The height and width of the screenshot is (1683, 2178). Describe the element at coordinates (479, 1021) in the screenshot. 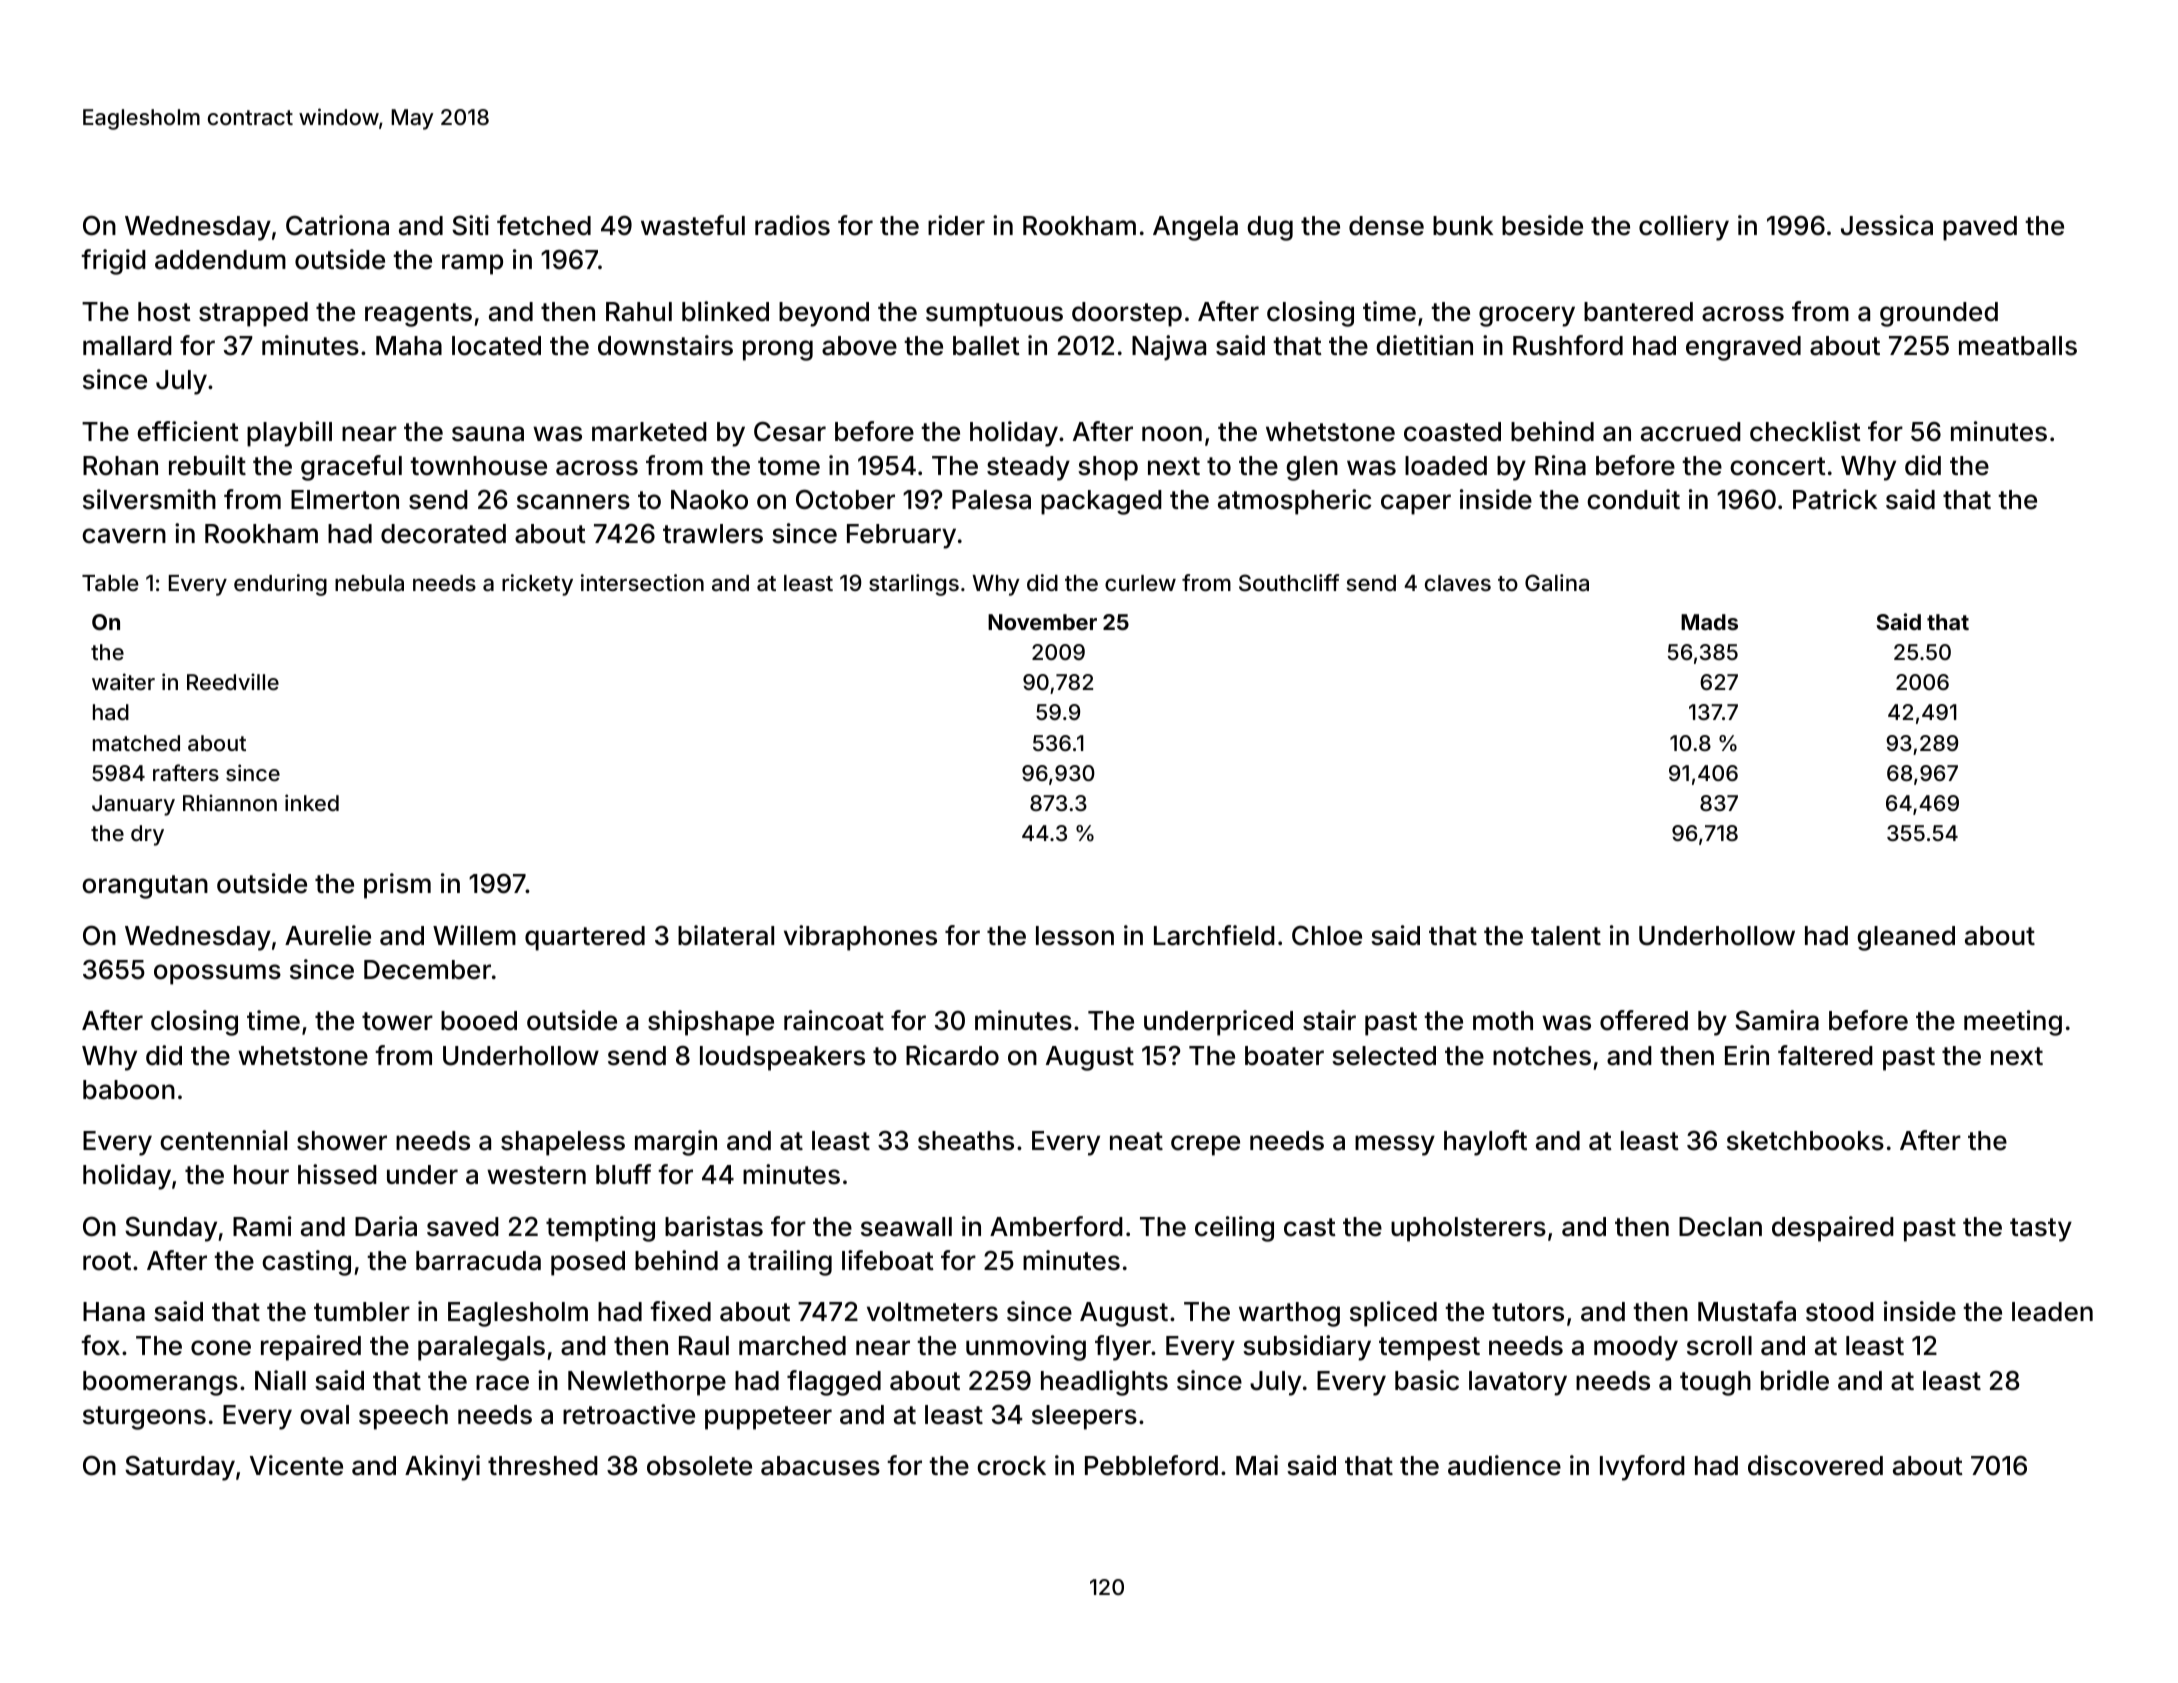

I see `booed` at that location.
